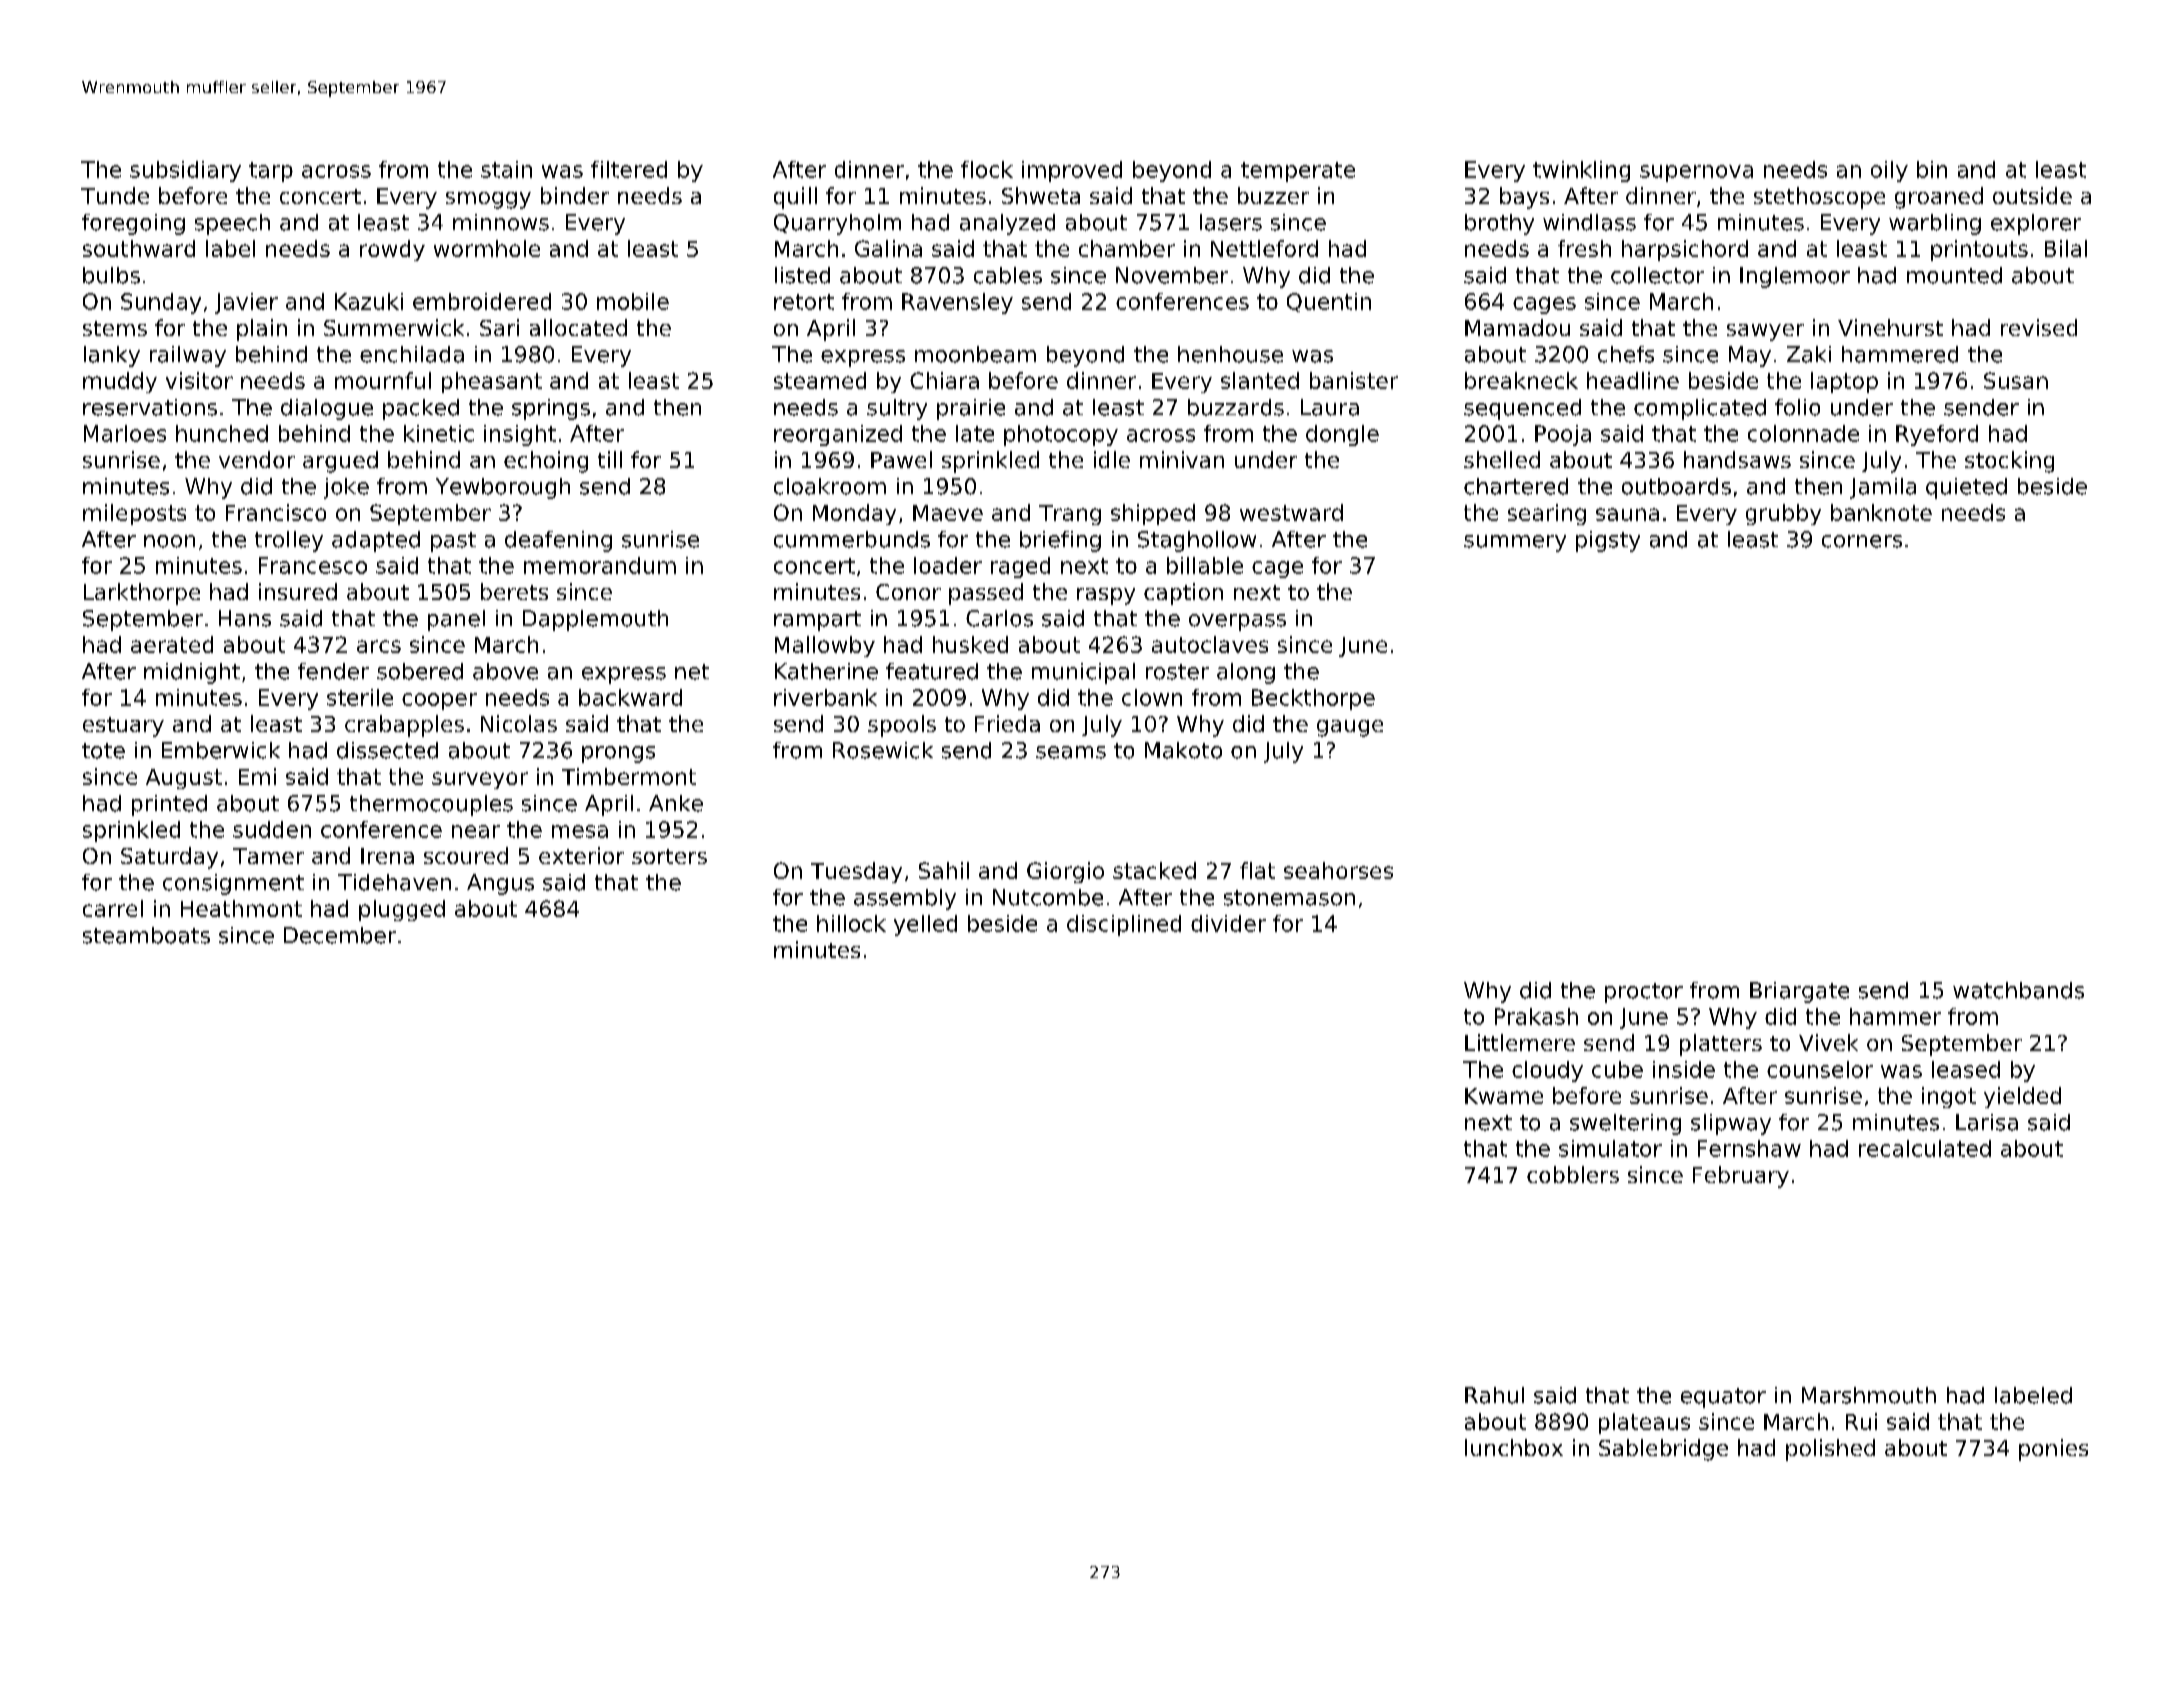 The height and width of the document is (1683, 2178). What do you see at coordinates (1350, 728) in the document?
I see `gauge` at bounding box center [1350, 728].
